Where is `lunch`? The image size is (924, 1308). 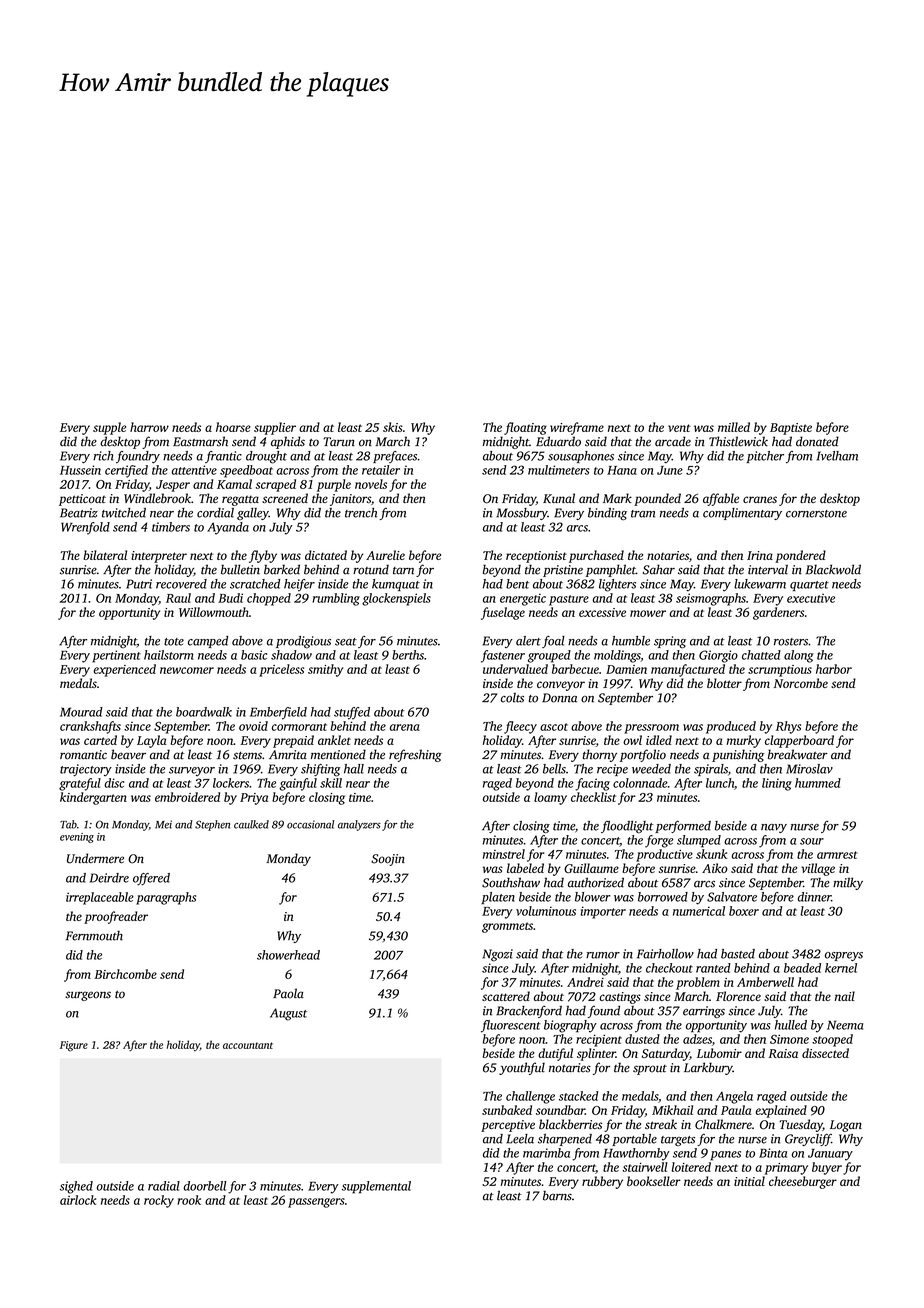 lunch is located at coordinates (720, 783).
